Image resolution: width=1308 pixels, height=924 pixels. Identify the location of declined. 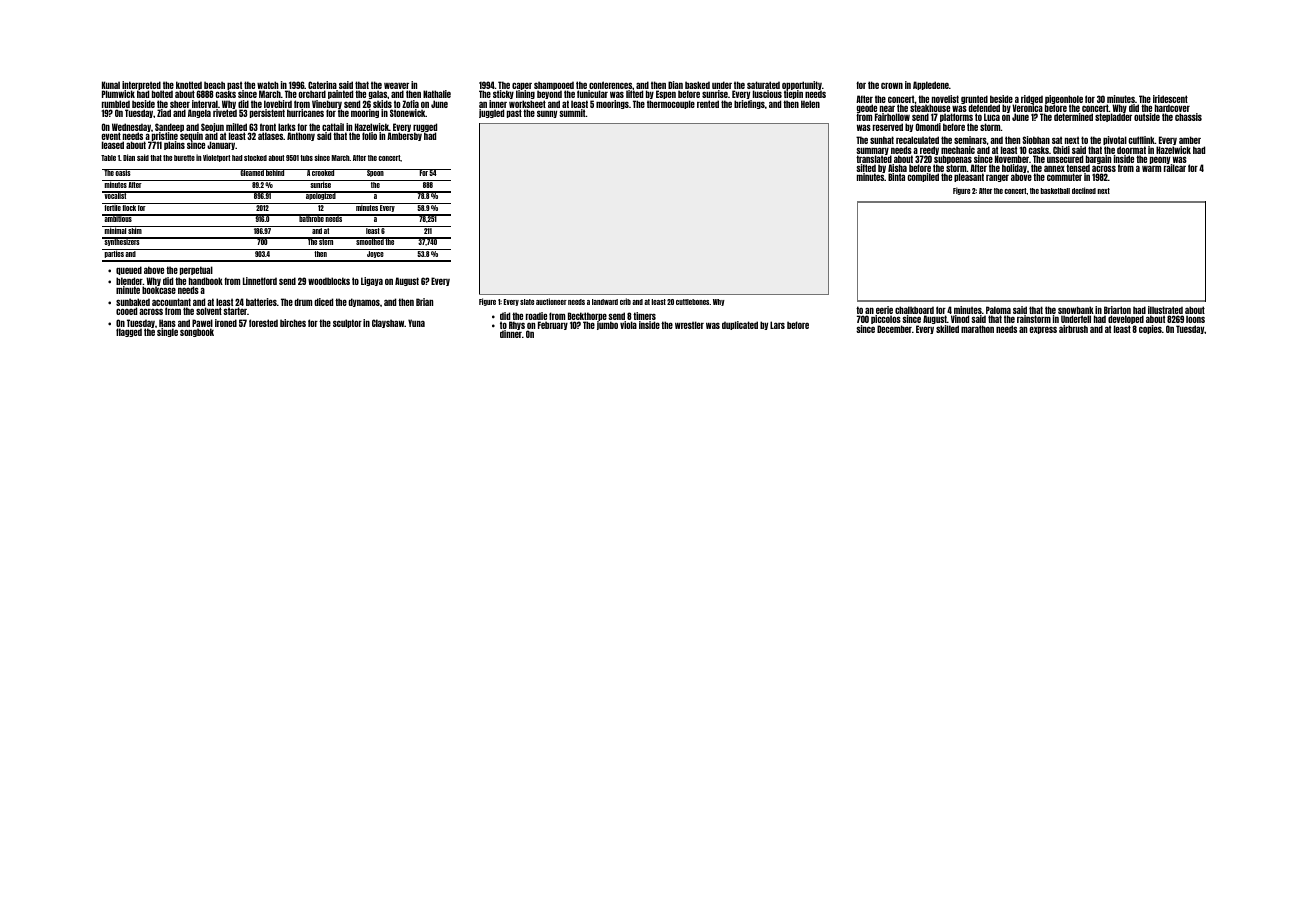
(1084, 190).
